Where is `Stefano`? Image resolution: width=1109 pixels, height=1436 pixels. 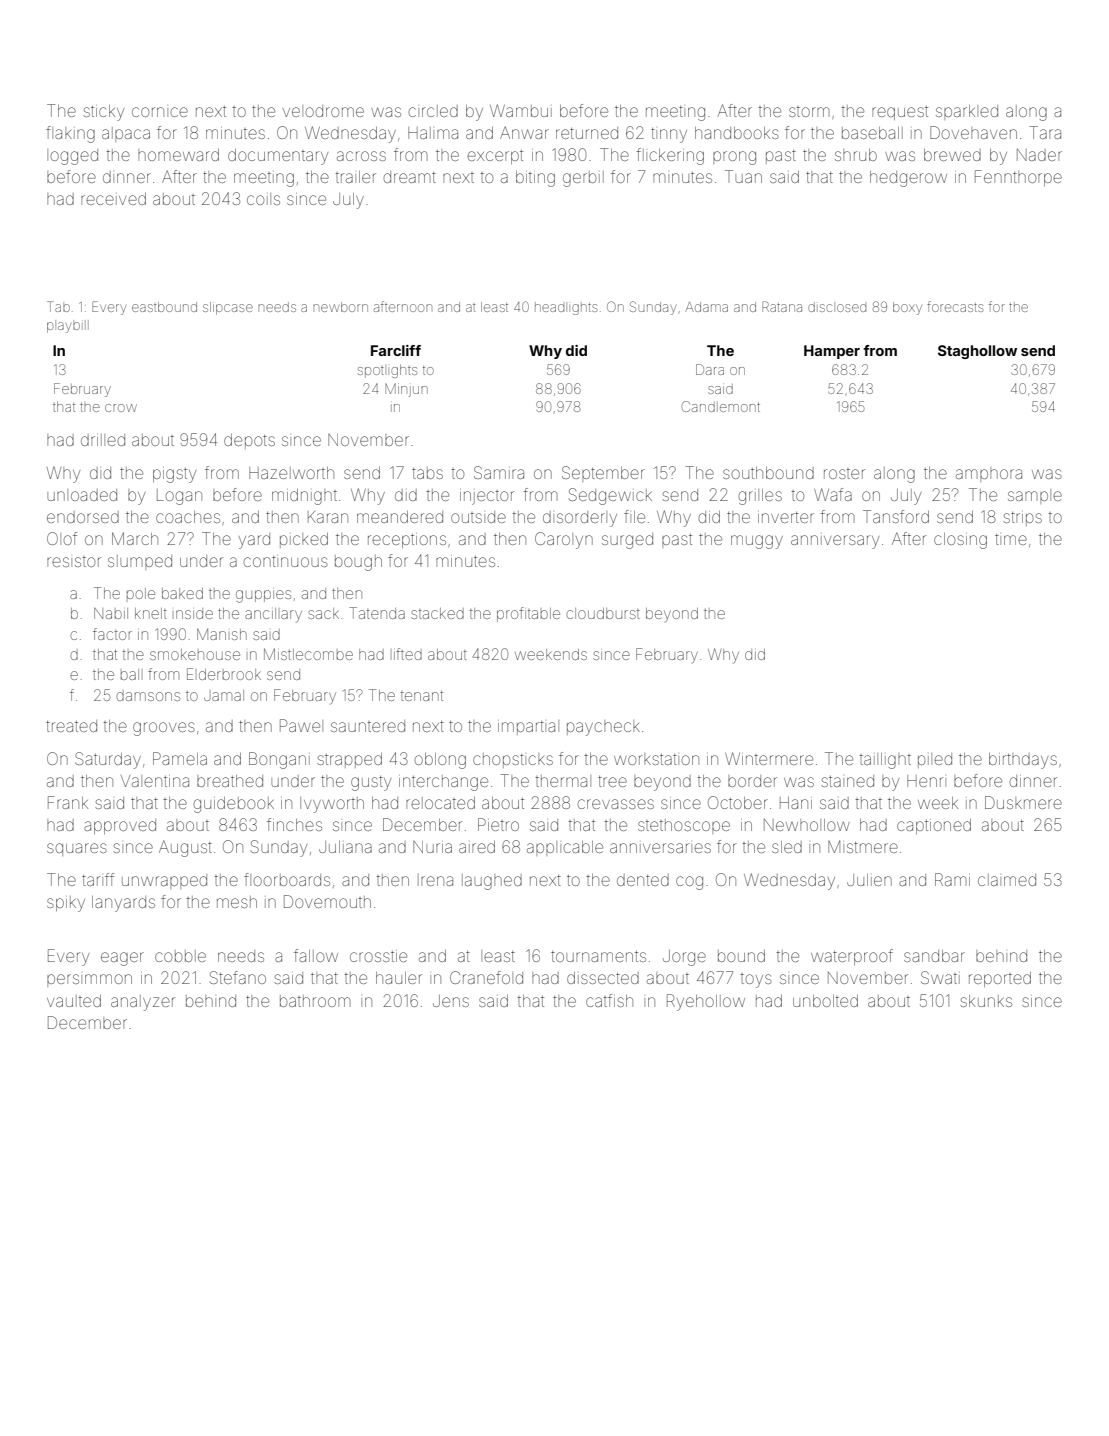 Stefano is located at coordinates (238, 977).
